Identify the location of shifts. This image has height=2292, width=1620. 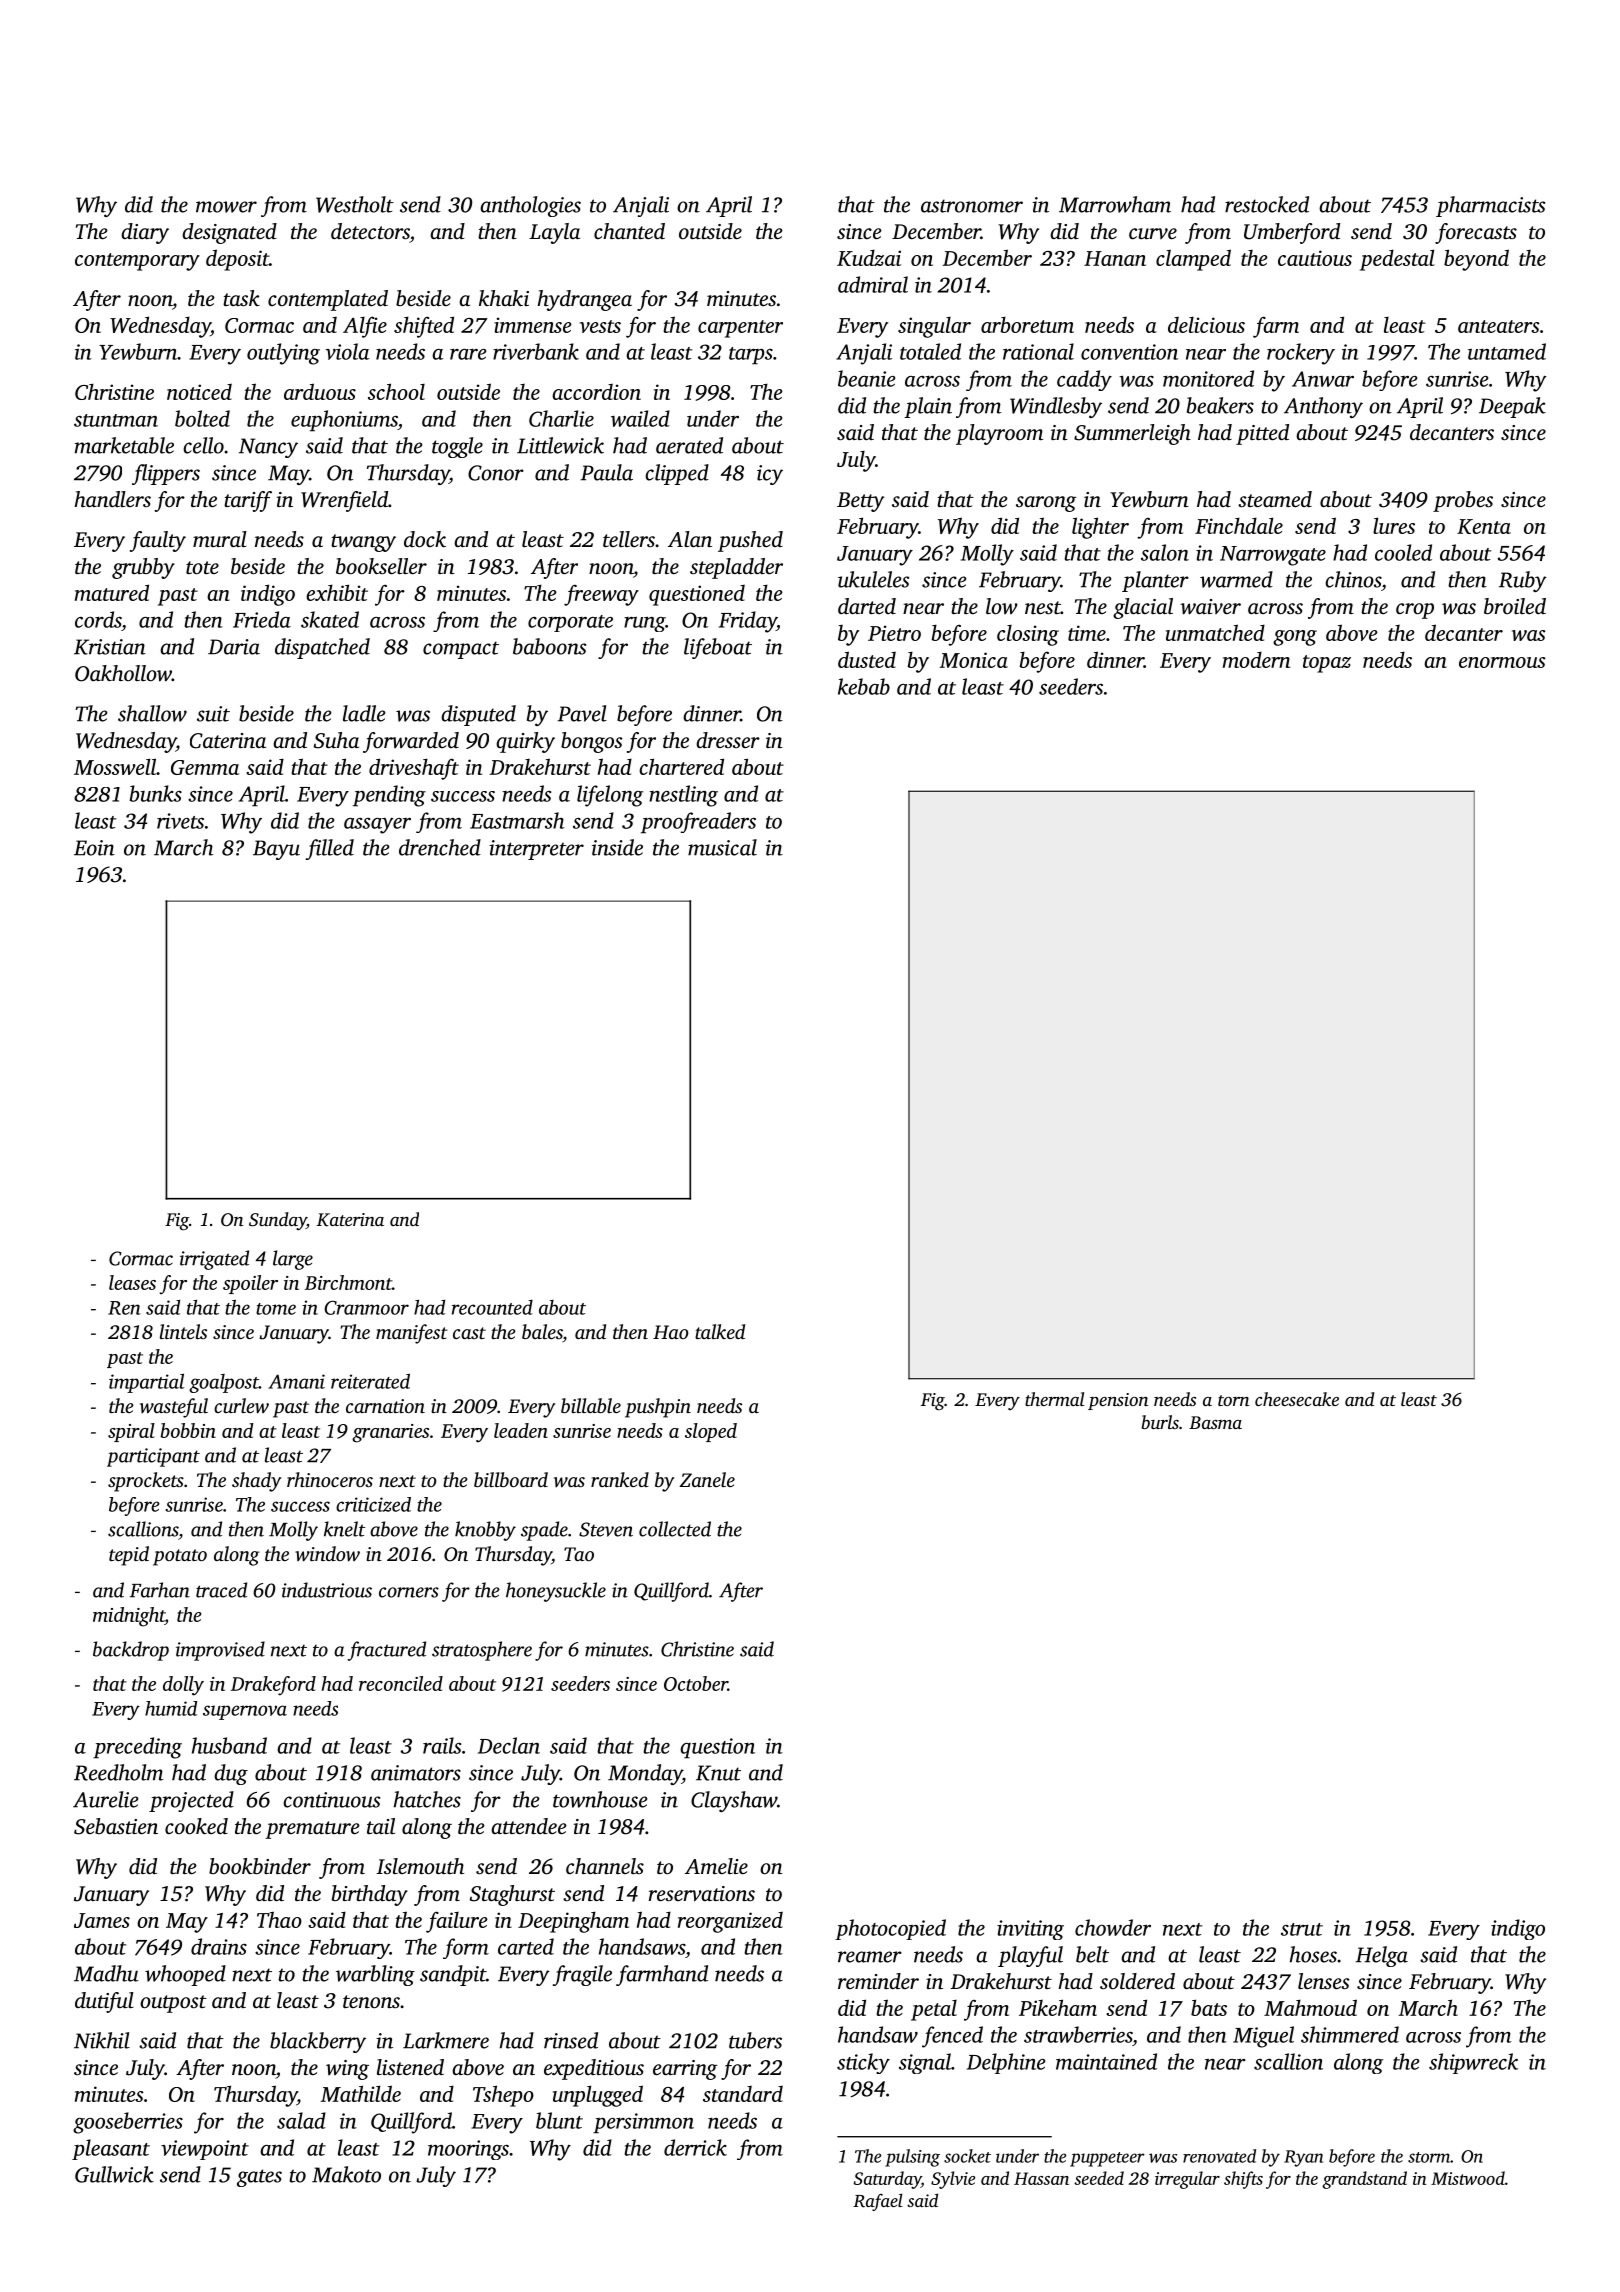
(1243, 2180).
